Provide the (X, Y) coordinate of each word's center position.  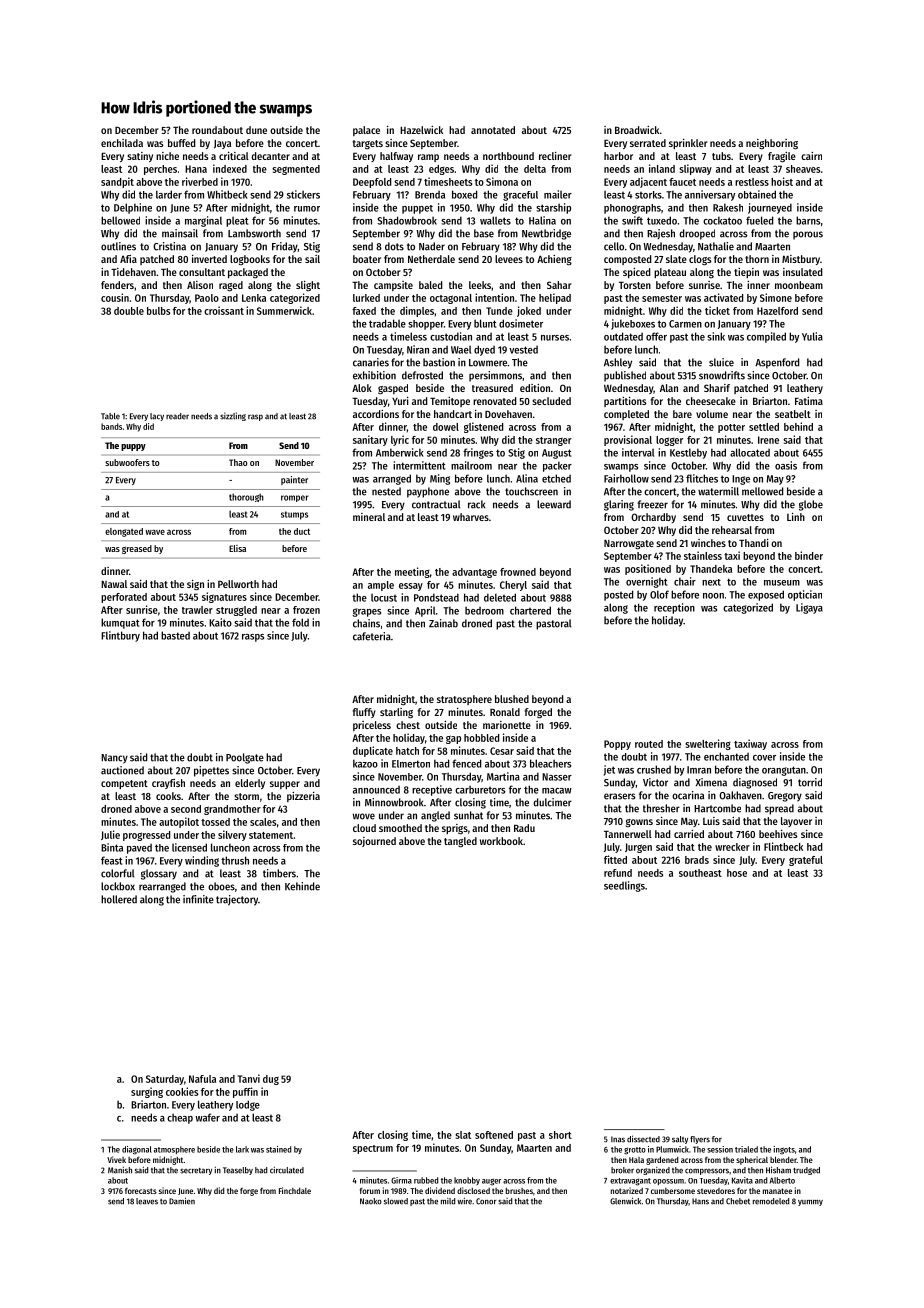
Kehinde (302, 886)
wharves (471, 517)
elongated (124, 532)
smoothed (400, 828)
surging (147, 1092)
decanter (270, 156)
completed (626, 415)
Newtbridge (546, 234)
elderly (250, 784)
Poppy (617, 745)
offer (656, 336)
